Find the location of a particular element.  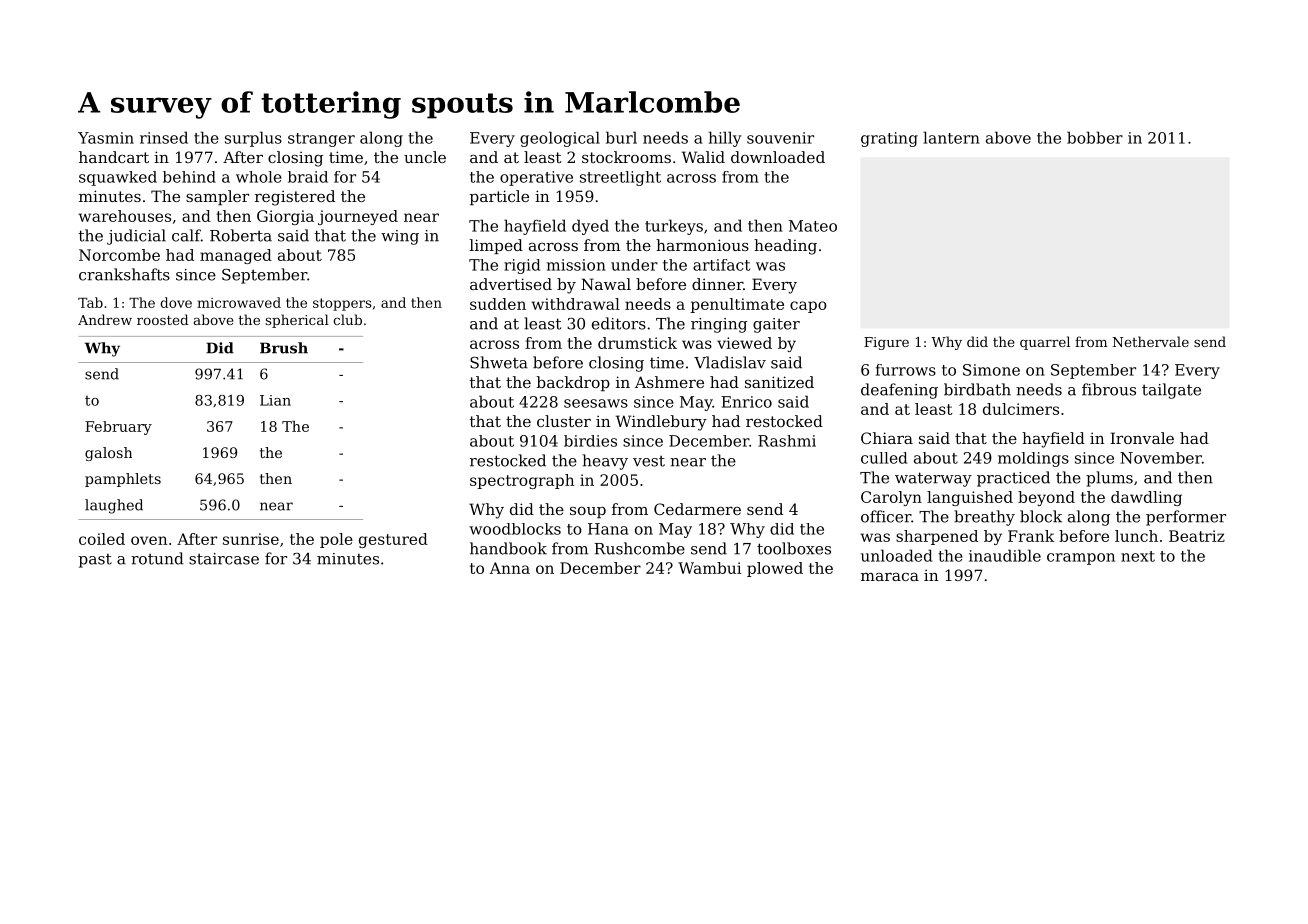

Brush is located at coordinates (284, 348).
